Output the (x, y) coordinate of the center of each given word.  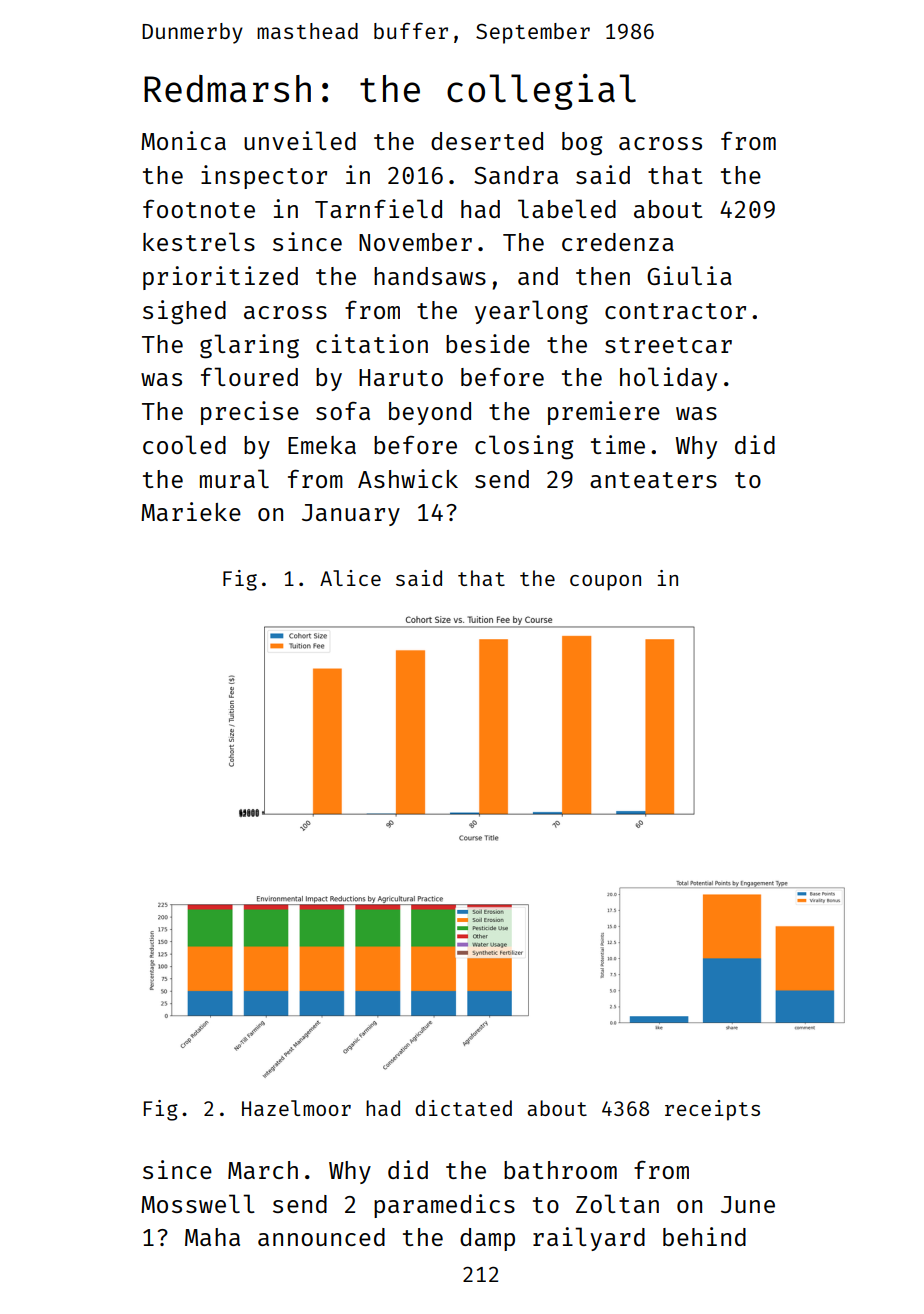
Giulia (689, 275)
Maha (212, 1237)
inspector (264, 177)
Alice (350, 578)
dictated (463, 1108)
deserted (487, 141)
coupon (605, 583)
